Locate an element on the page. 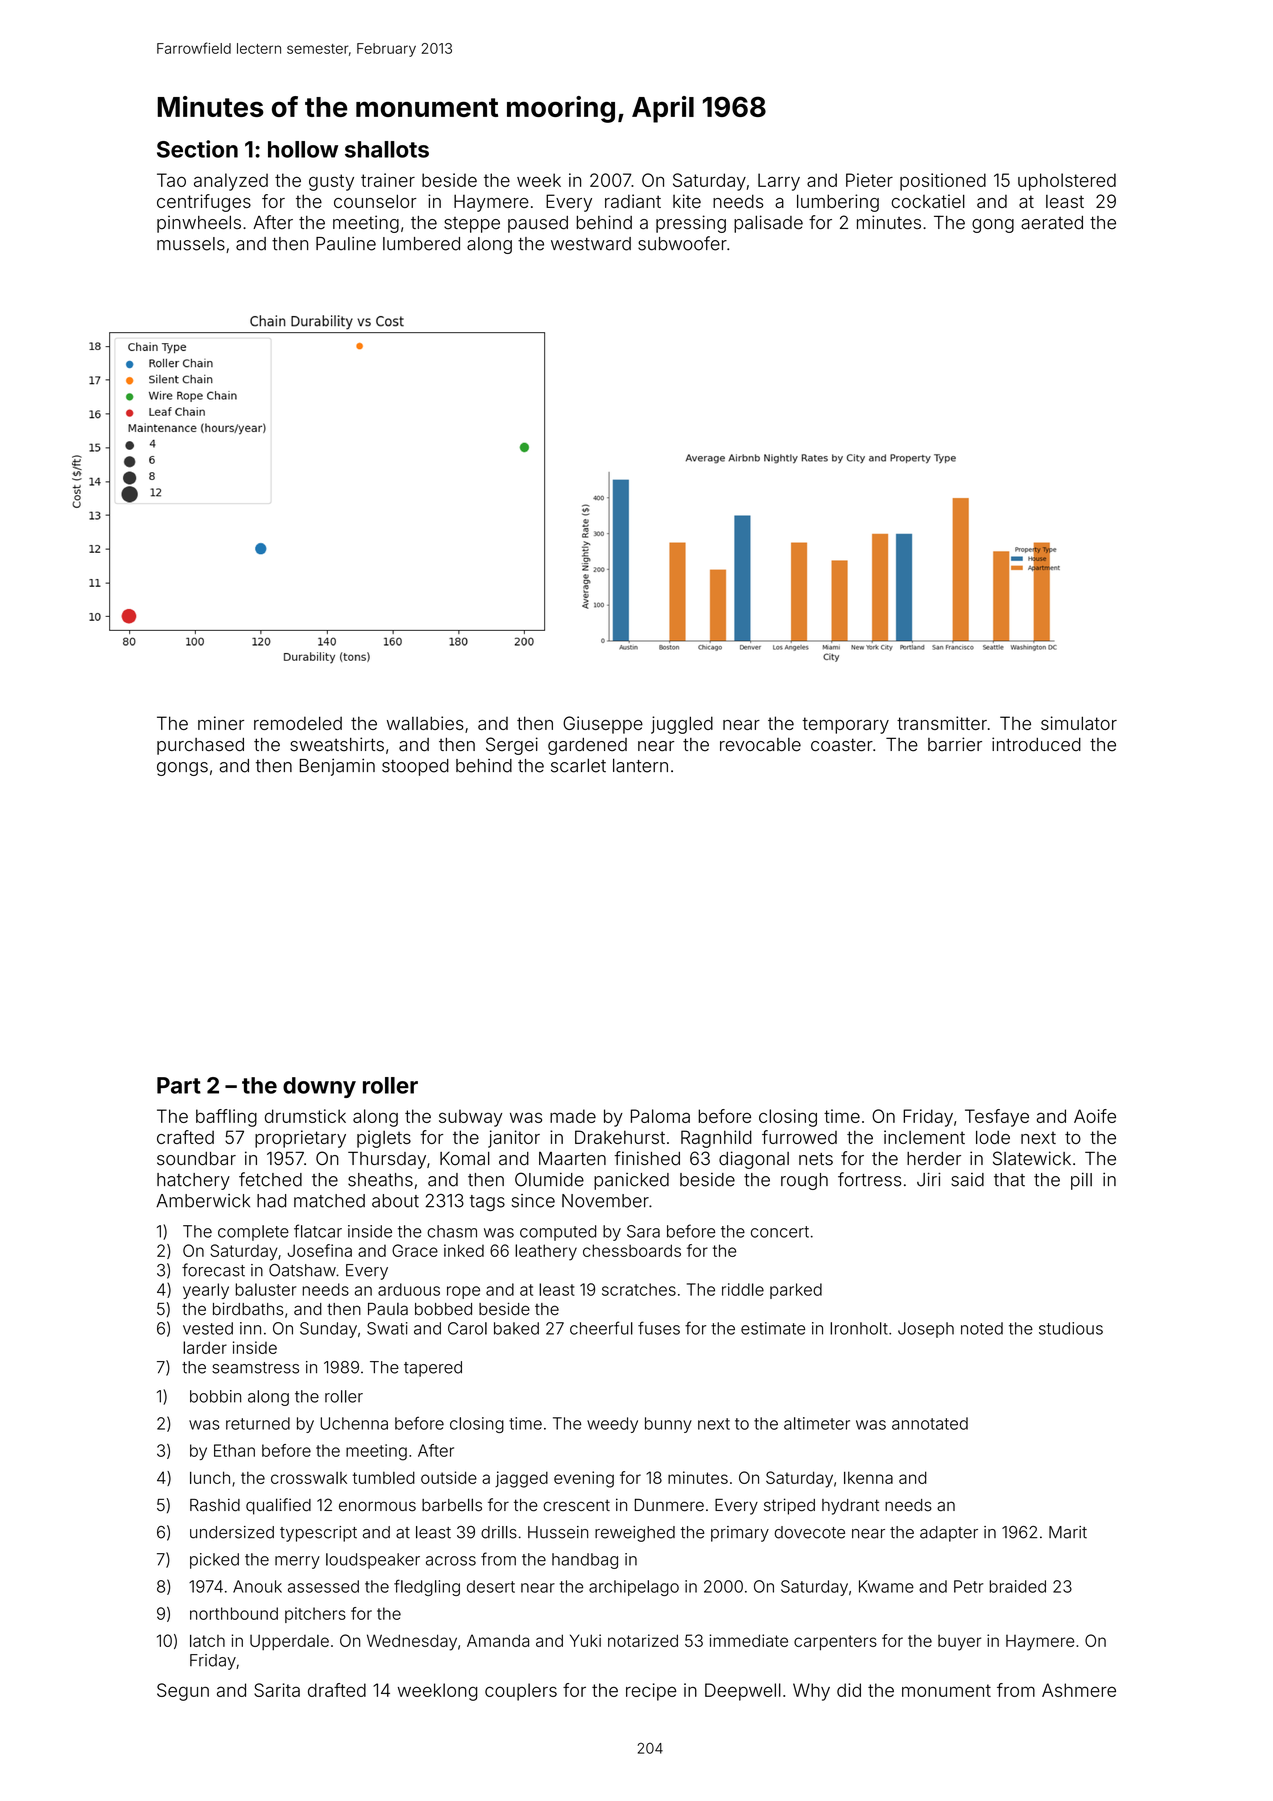 Image resolution: width=1273 pixels, height=1801 pixels. recipe is located at coordinates (651, 1692).
